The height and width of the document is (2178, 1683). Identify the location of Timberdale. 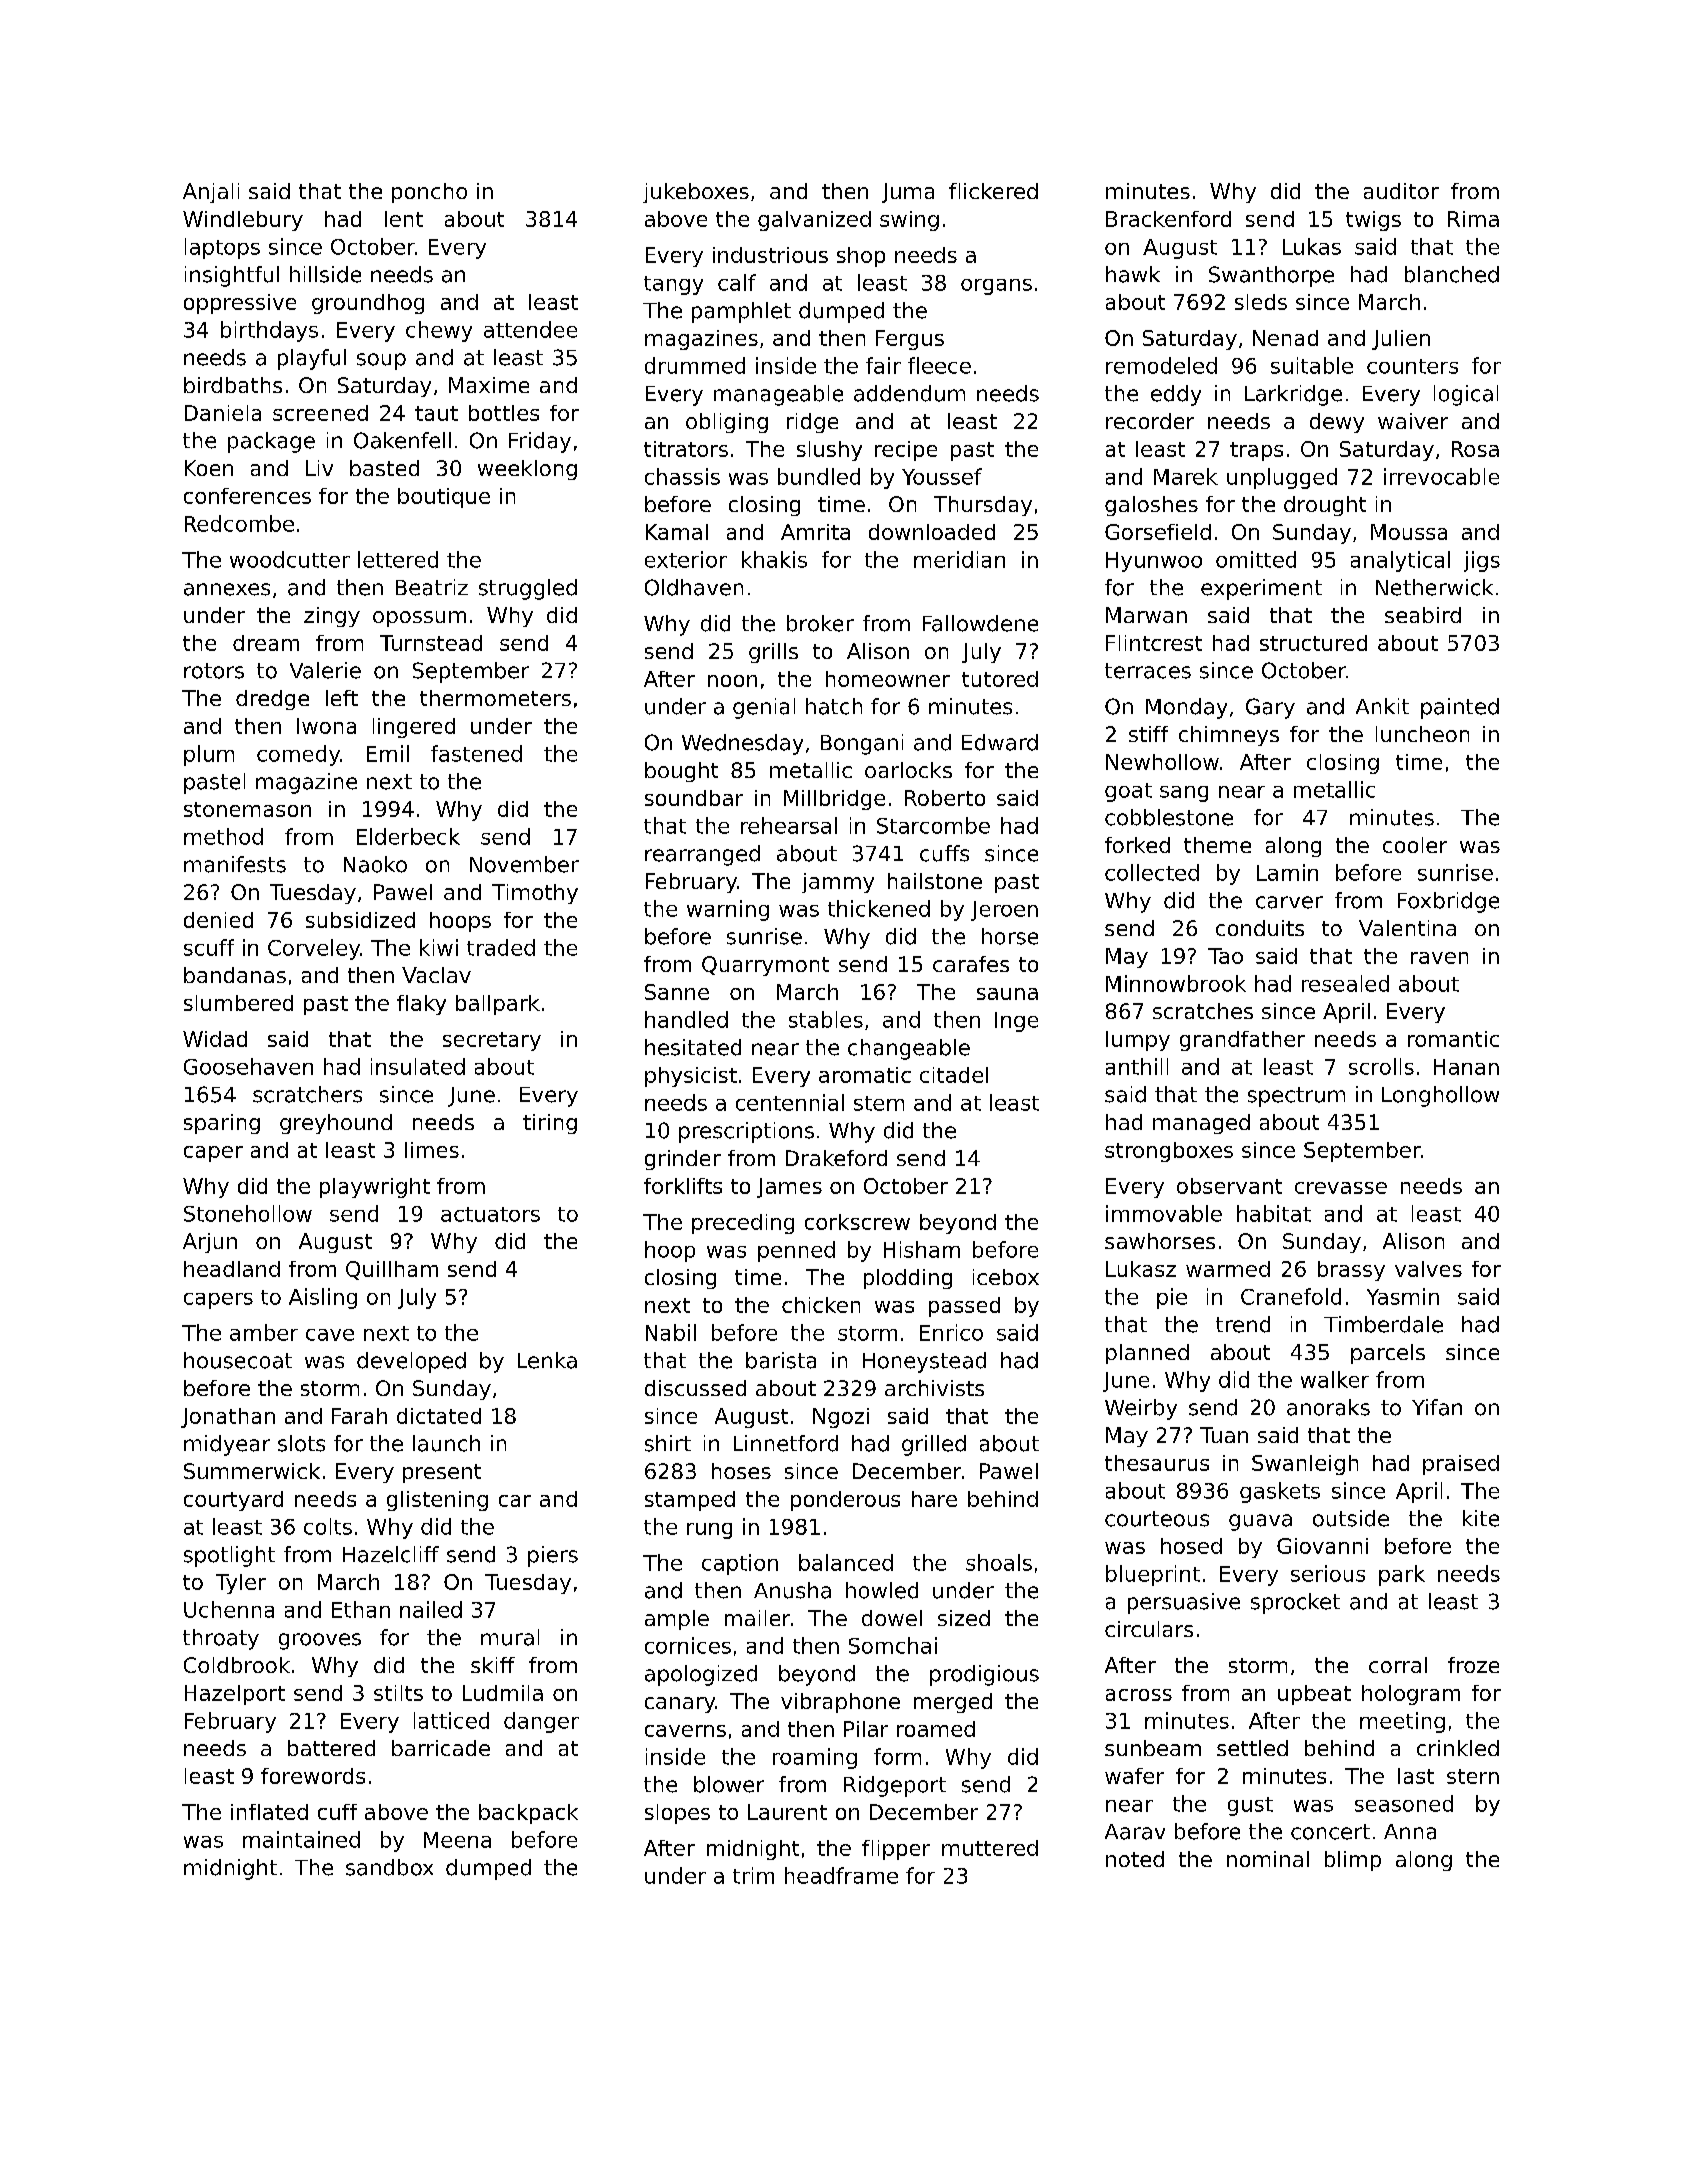
(1383, 1324).
